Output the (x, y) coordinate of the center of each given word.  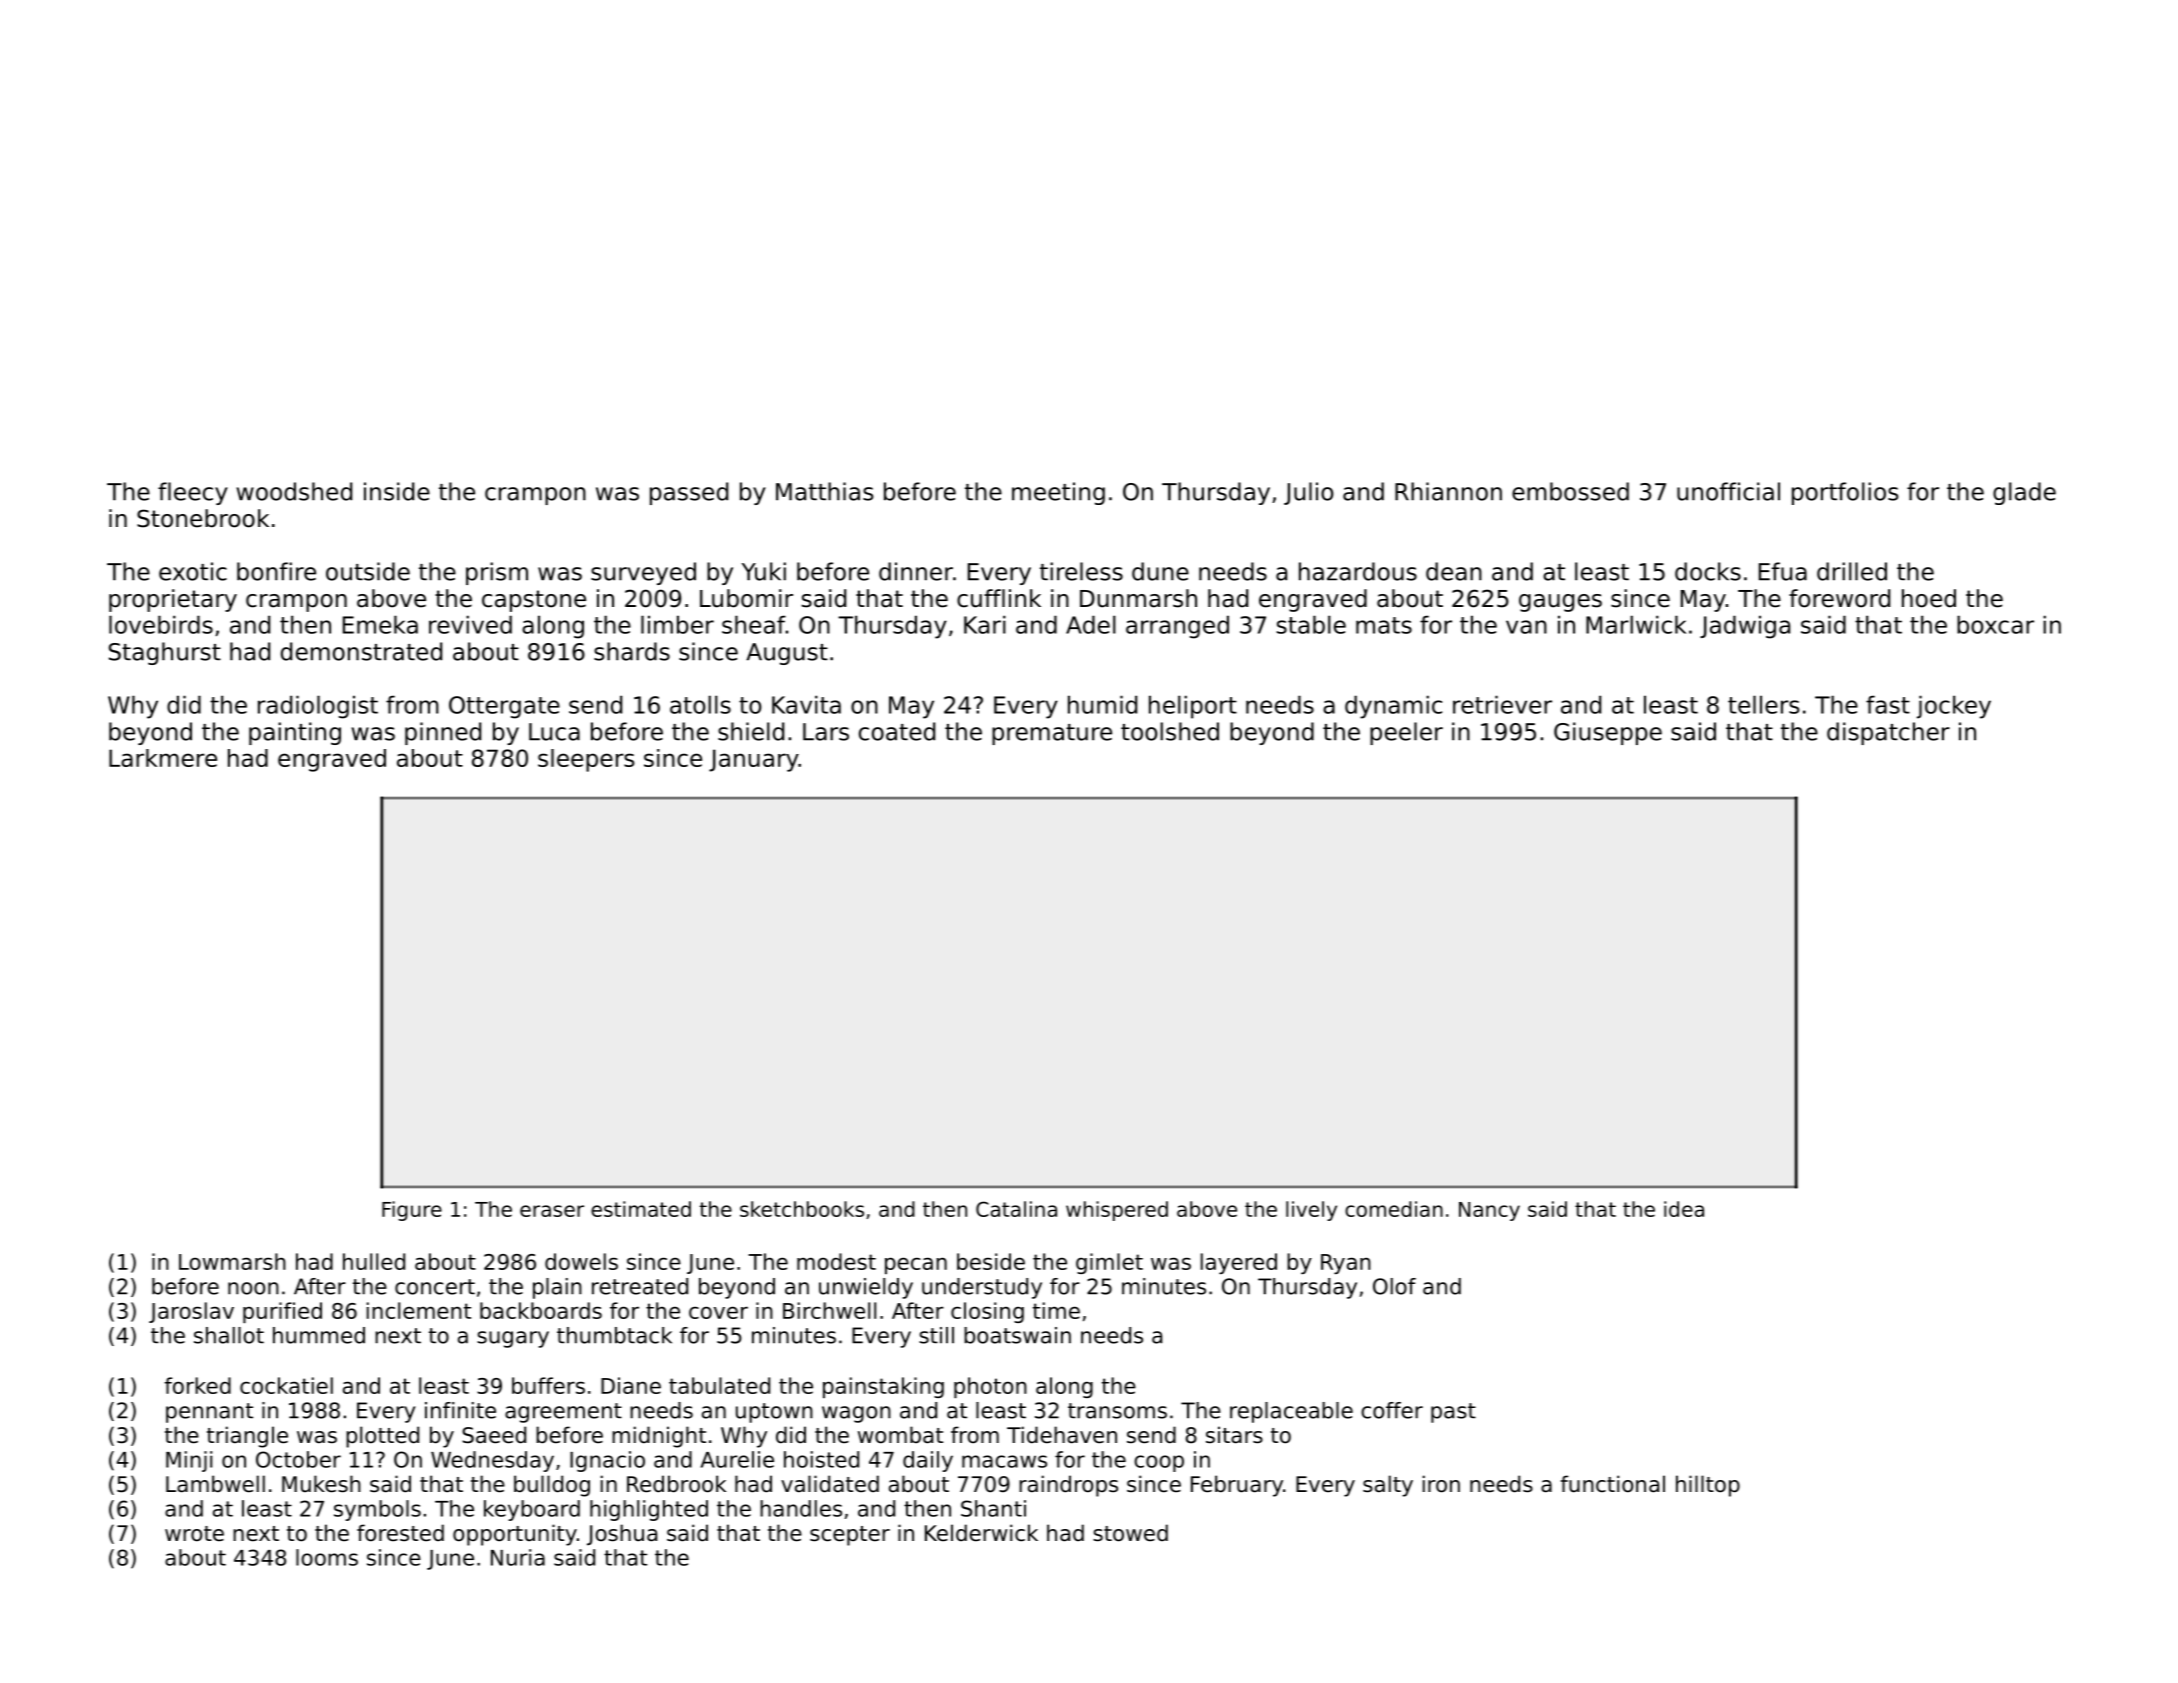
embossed (1570, 491)
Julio (1308, 493)
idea (1684, 1209)
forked (197, 1385)
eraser (552, 1211)
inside (397, 491)
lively (1311, 1211)
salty (1388, 1486)
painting (295, 733)
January (754, 760)
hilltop (1708, 1486)
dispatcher (1888, 733)
